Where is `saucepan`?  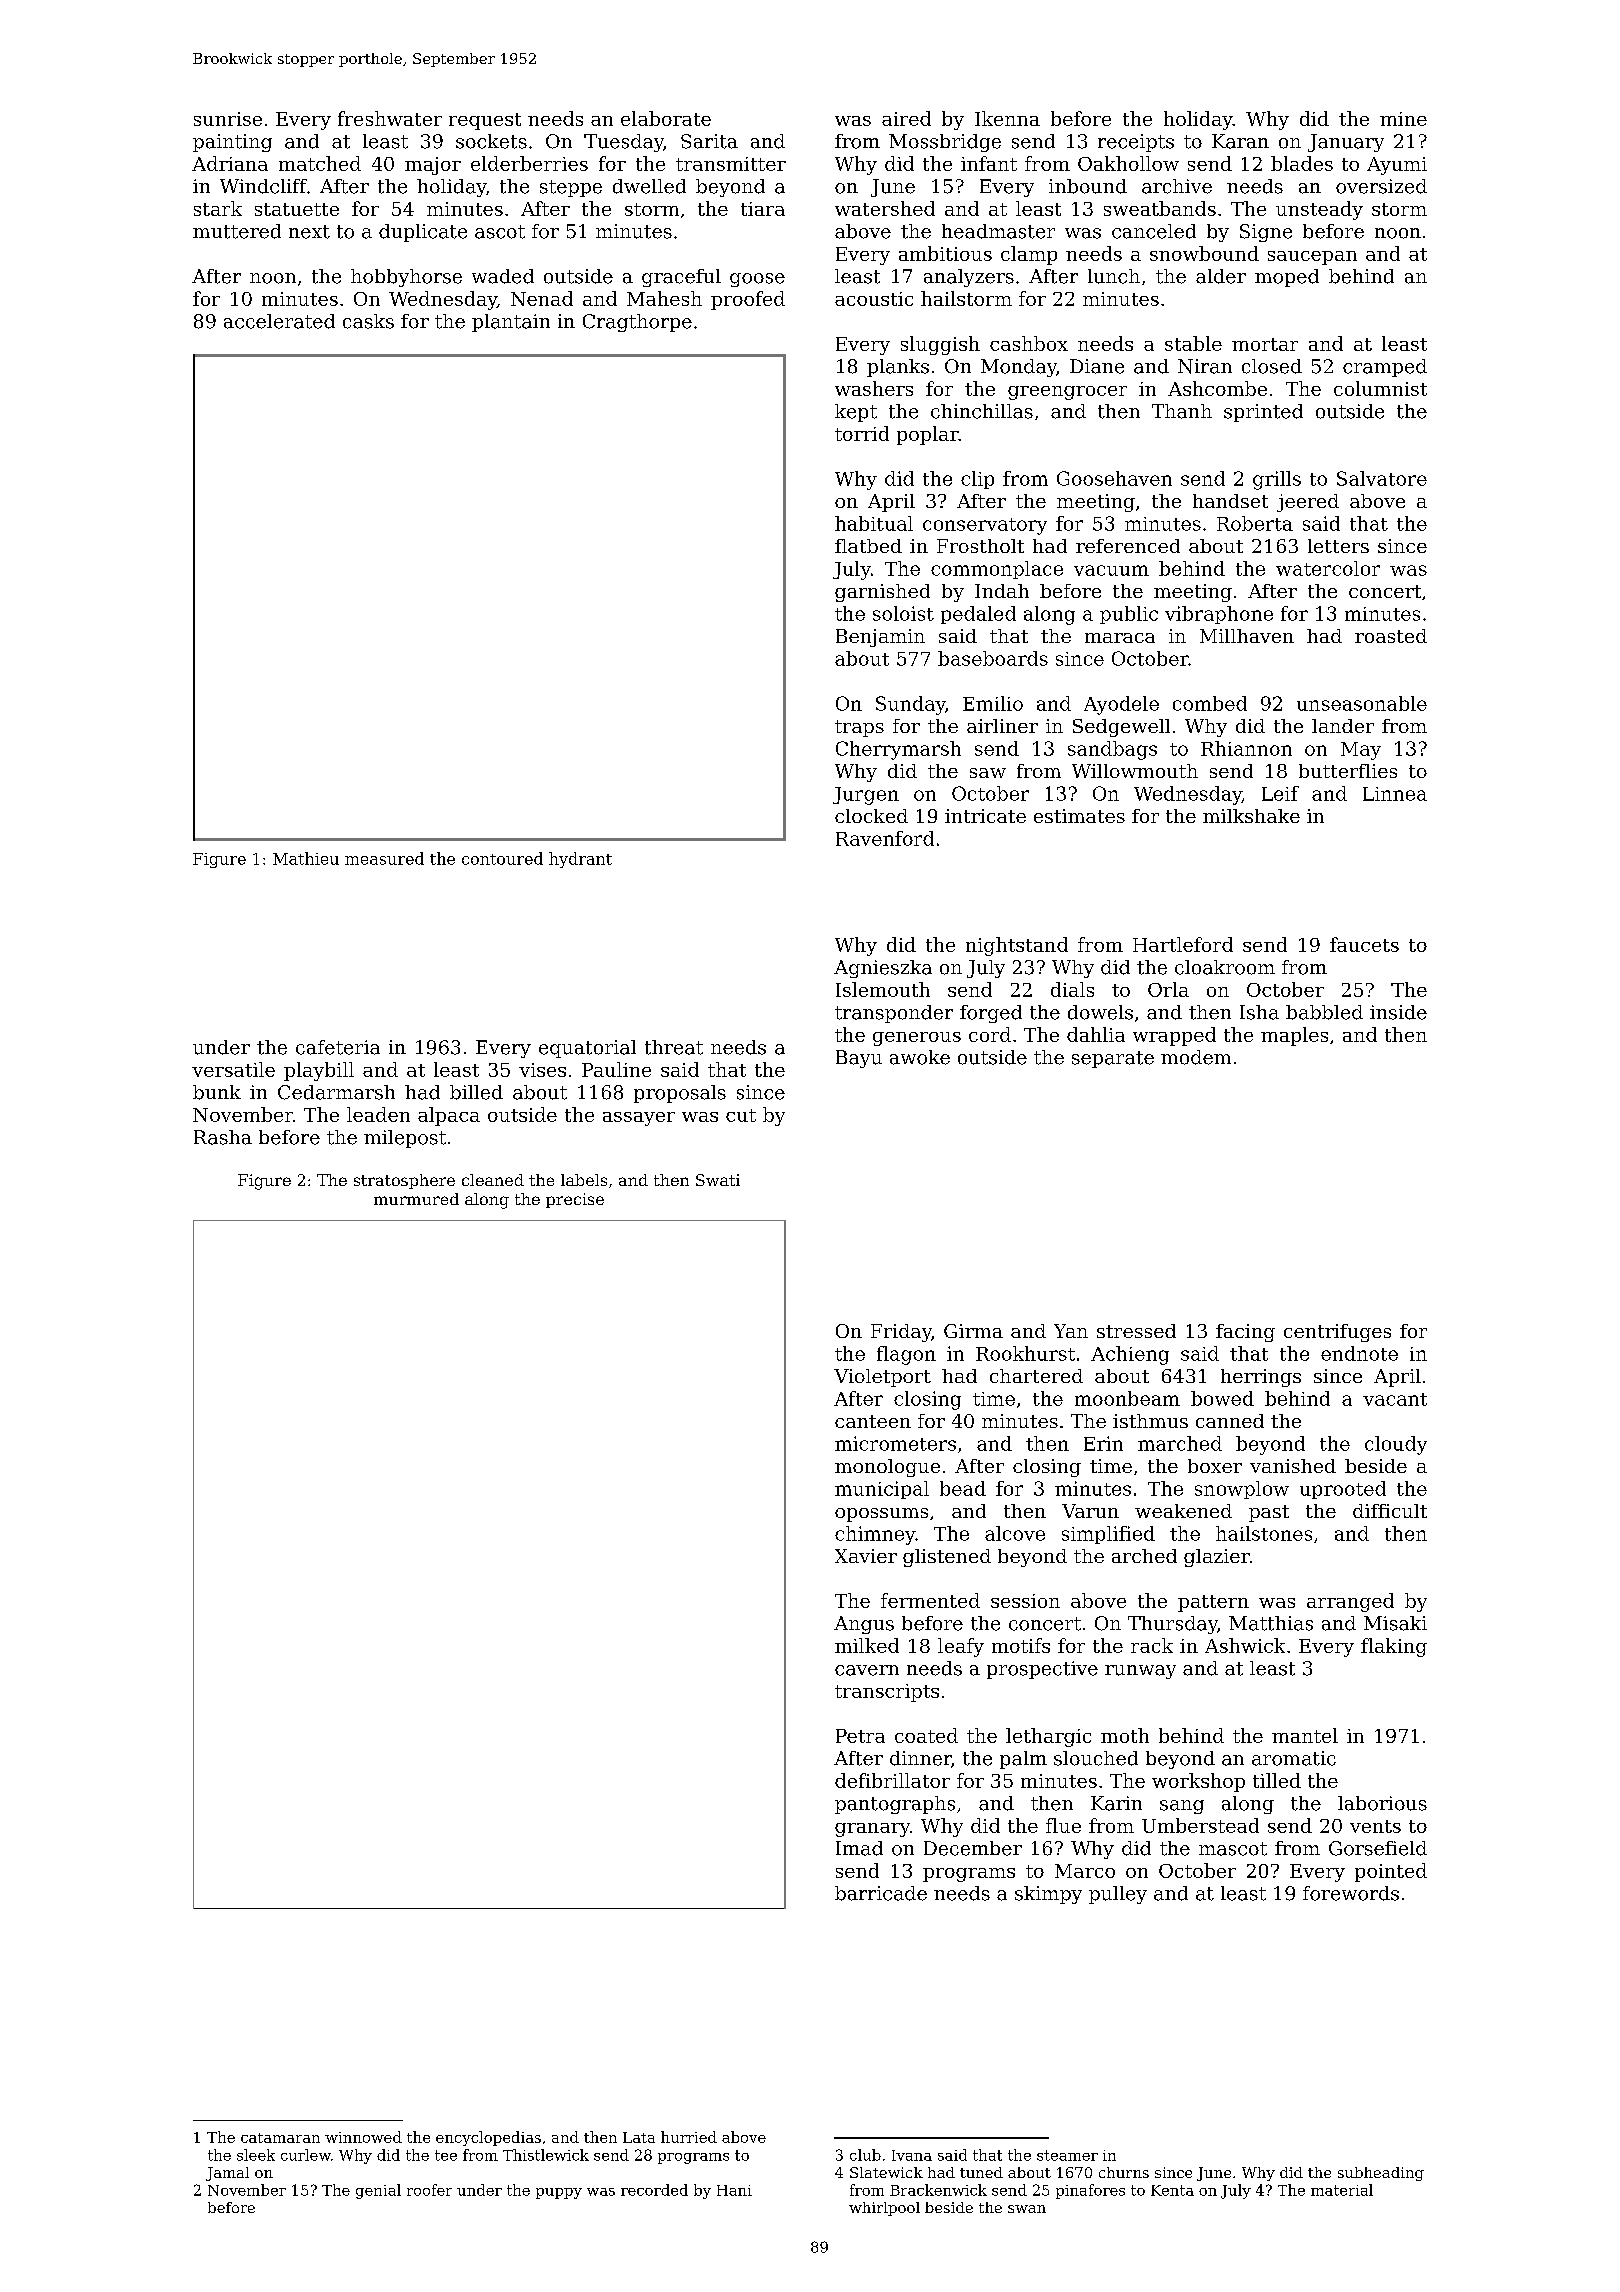
saucepan is located at coordinates (1312, 258).
